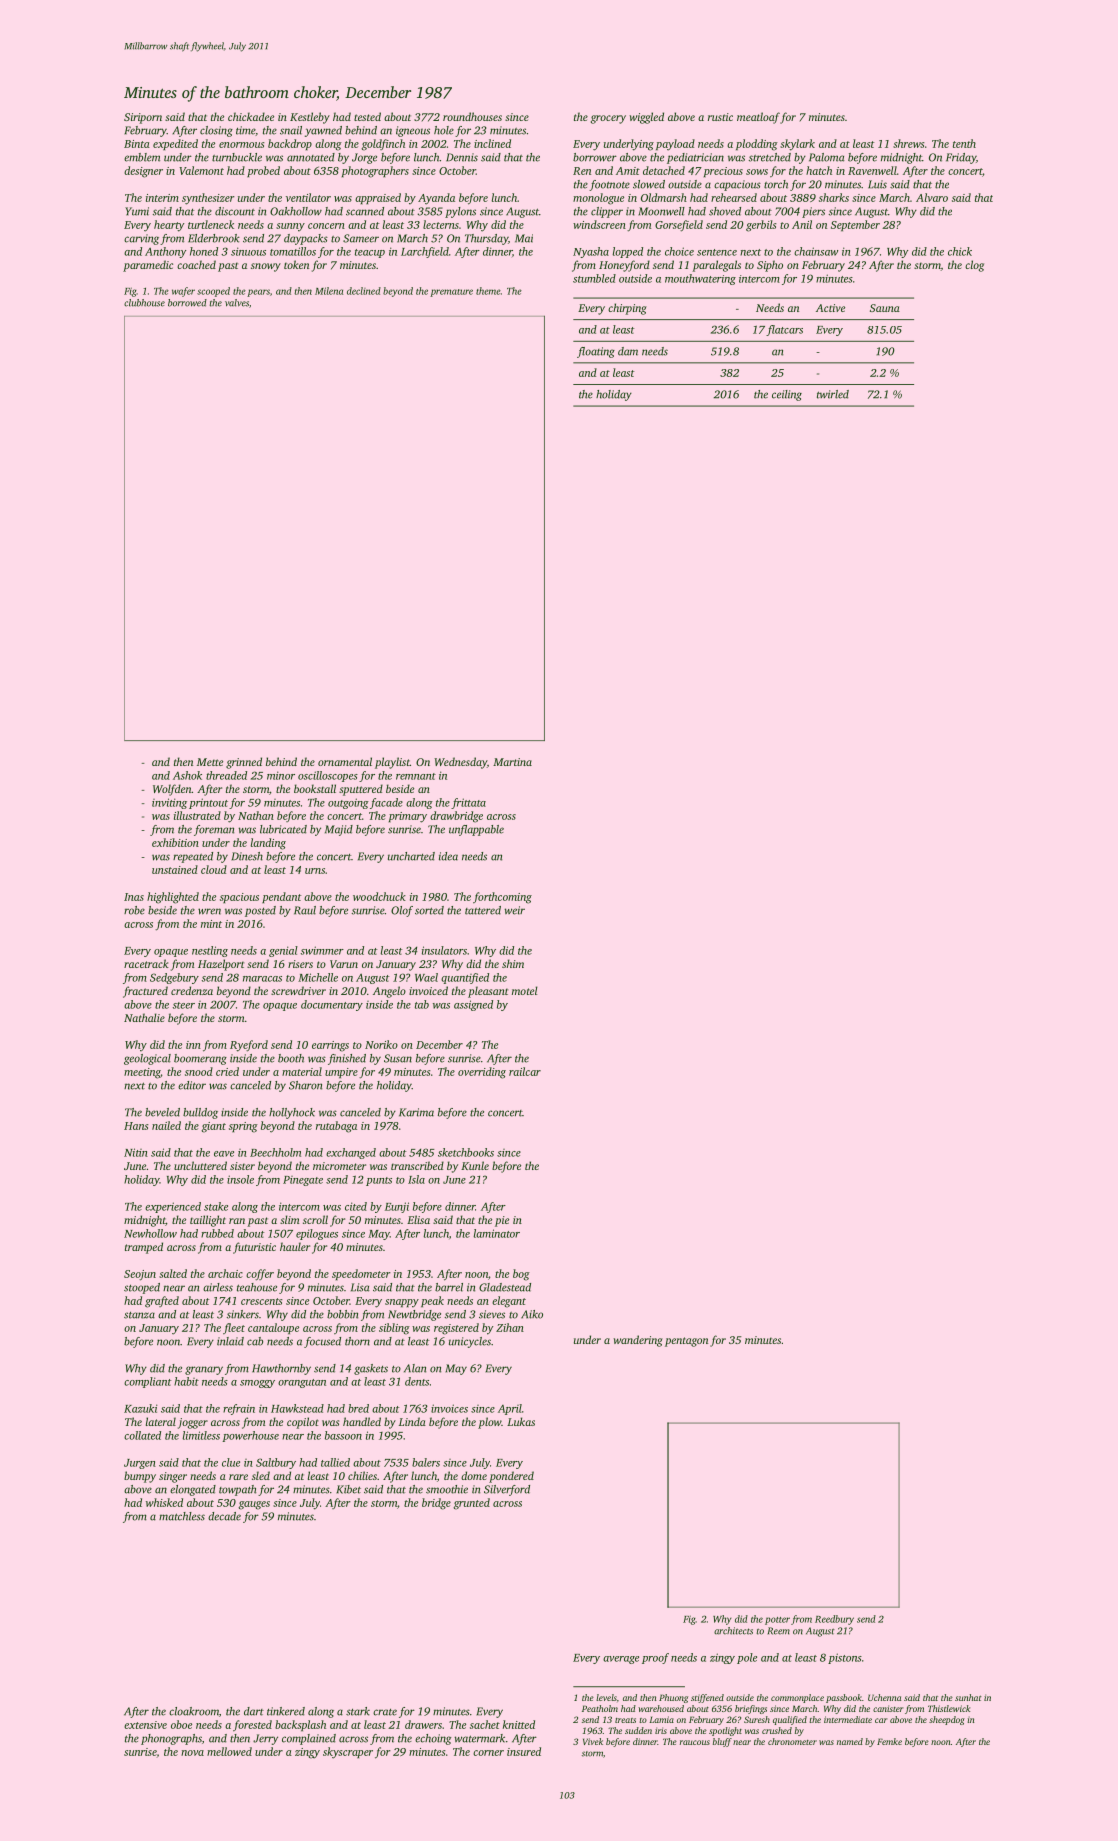 This page has width=1118, height=1841. I want to click on grocery, so click(608, 119).
